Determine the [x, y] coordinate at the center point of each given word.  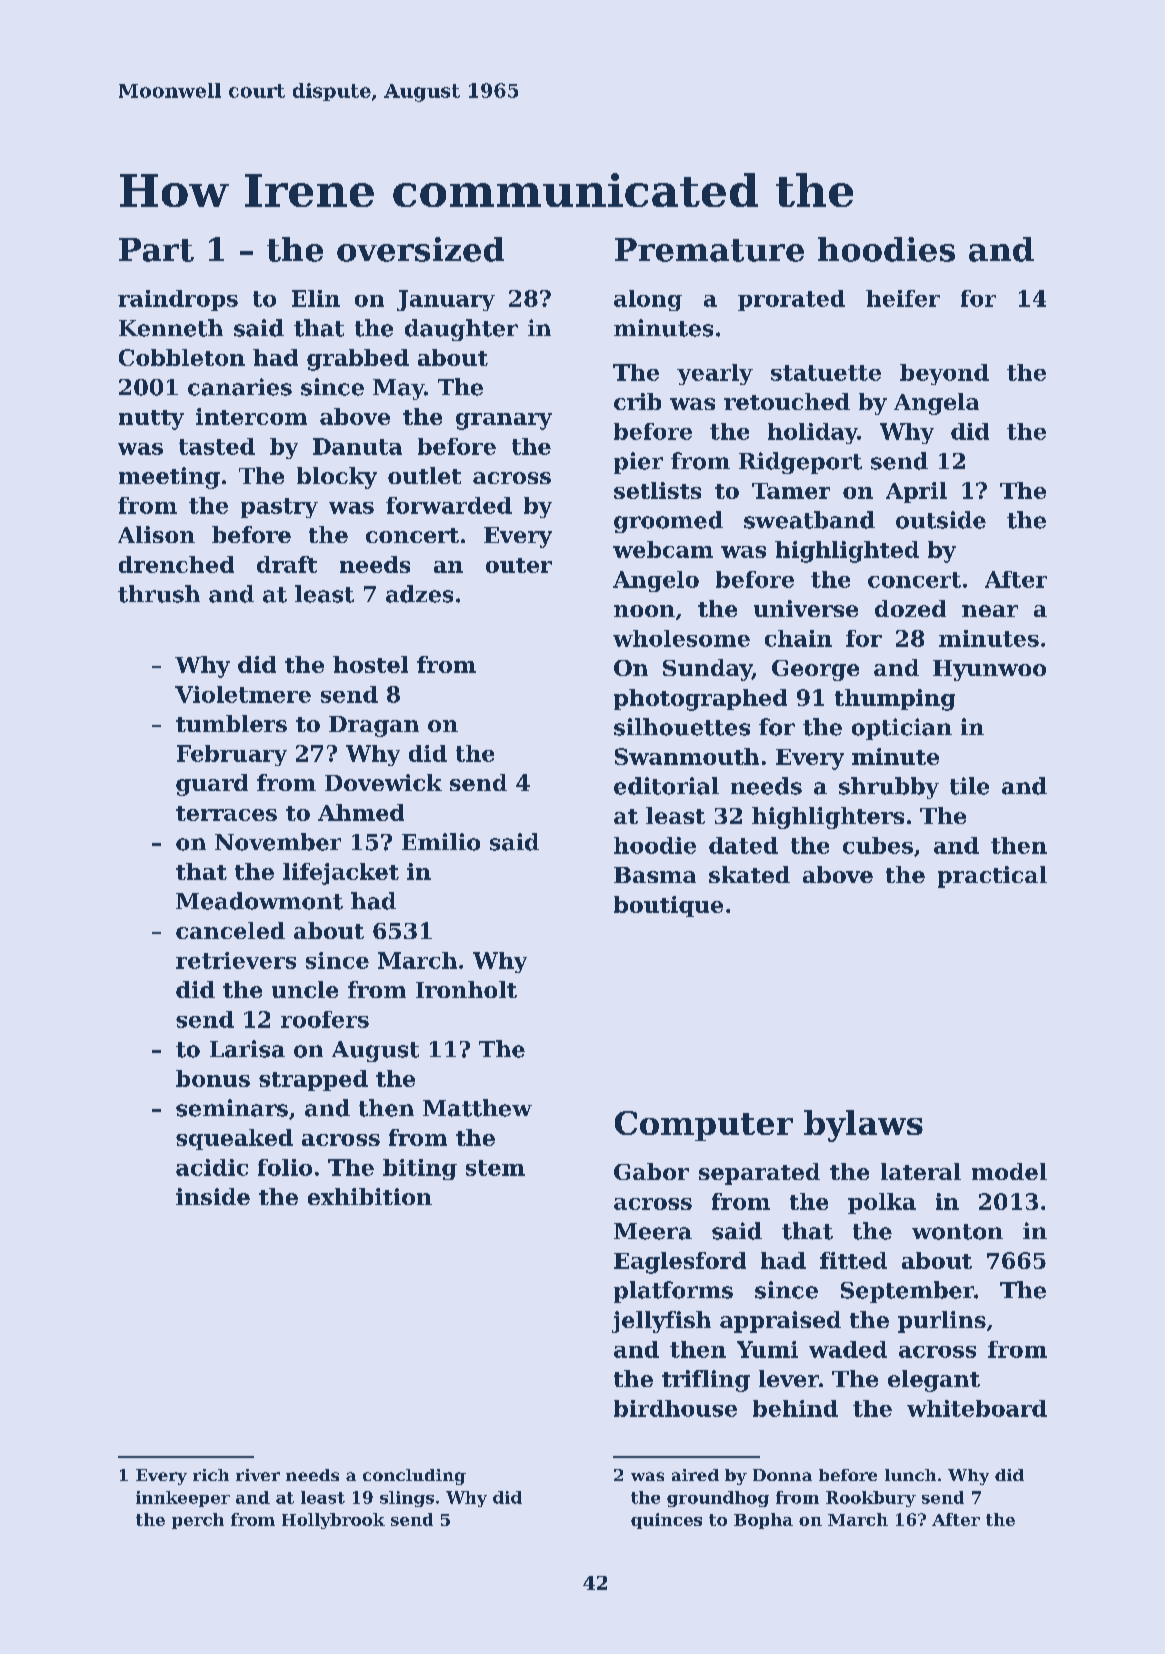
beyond [944, 374]
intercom [251, 416]
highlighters [828, 818]
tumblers [231, 723]
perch [198, 1521]
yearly [715, 374]
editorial [666, 786]
